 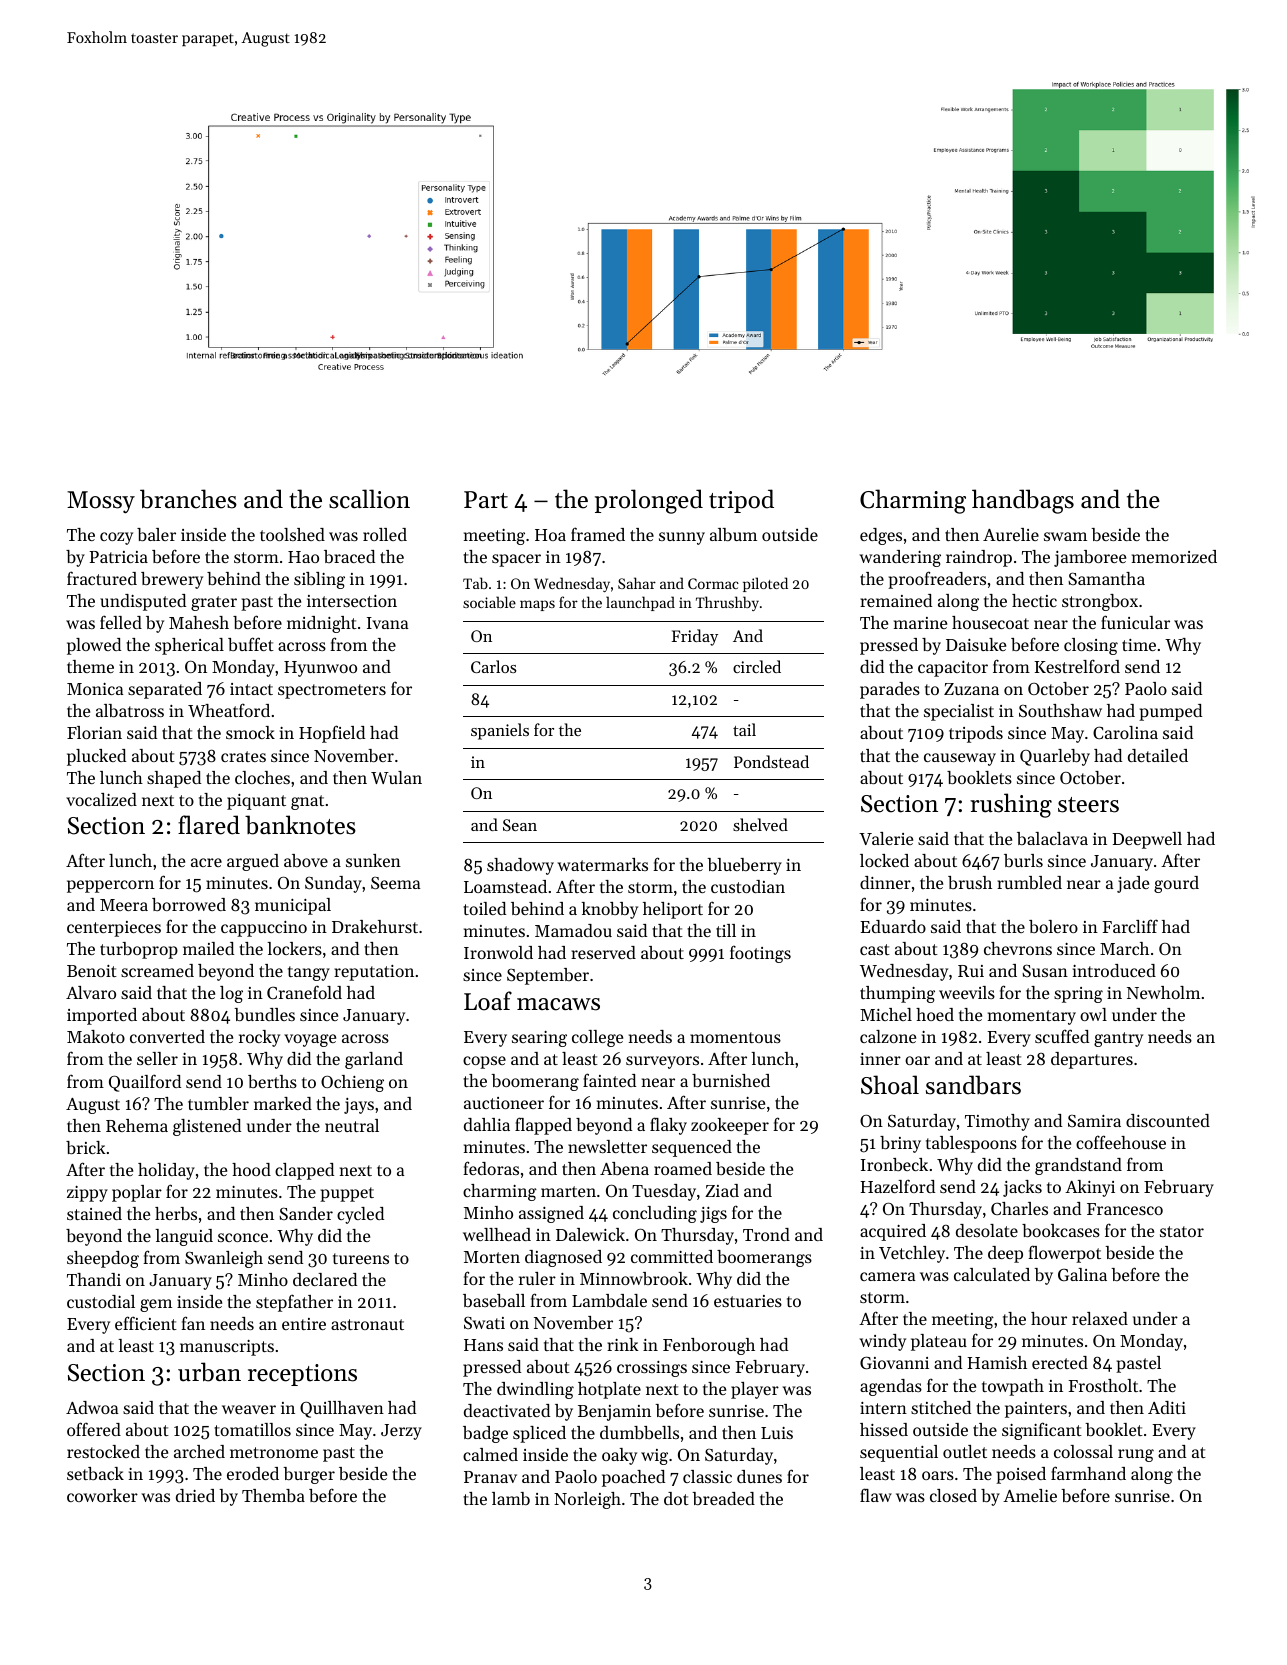 What do you see at coordinates (101, 502) in the document?
I see `Mossy` at bounding box center [101, 502].
